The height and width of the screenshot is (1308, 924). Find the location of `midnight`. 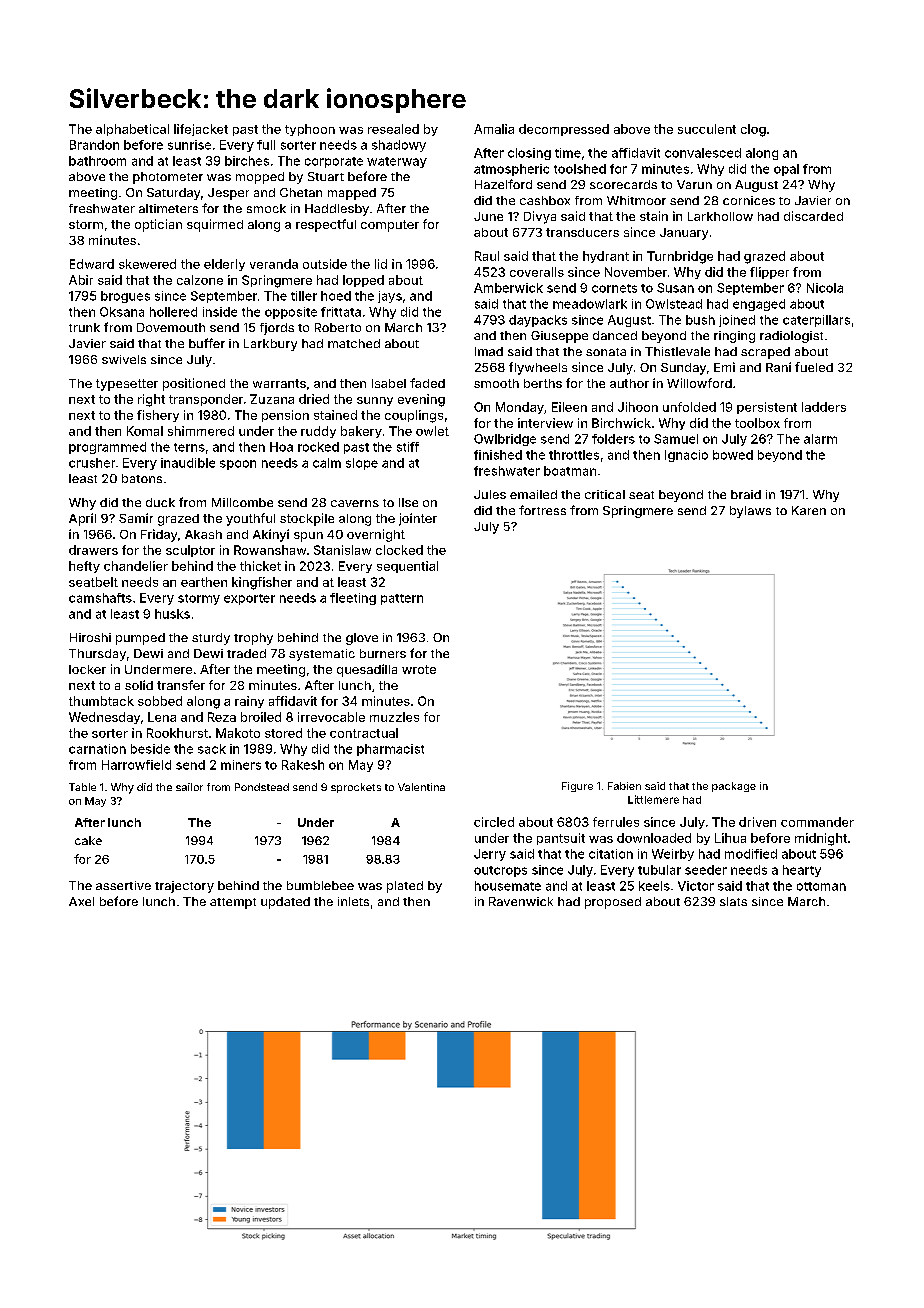

midnight is located at coordinates (821, 839).
